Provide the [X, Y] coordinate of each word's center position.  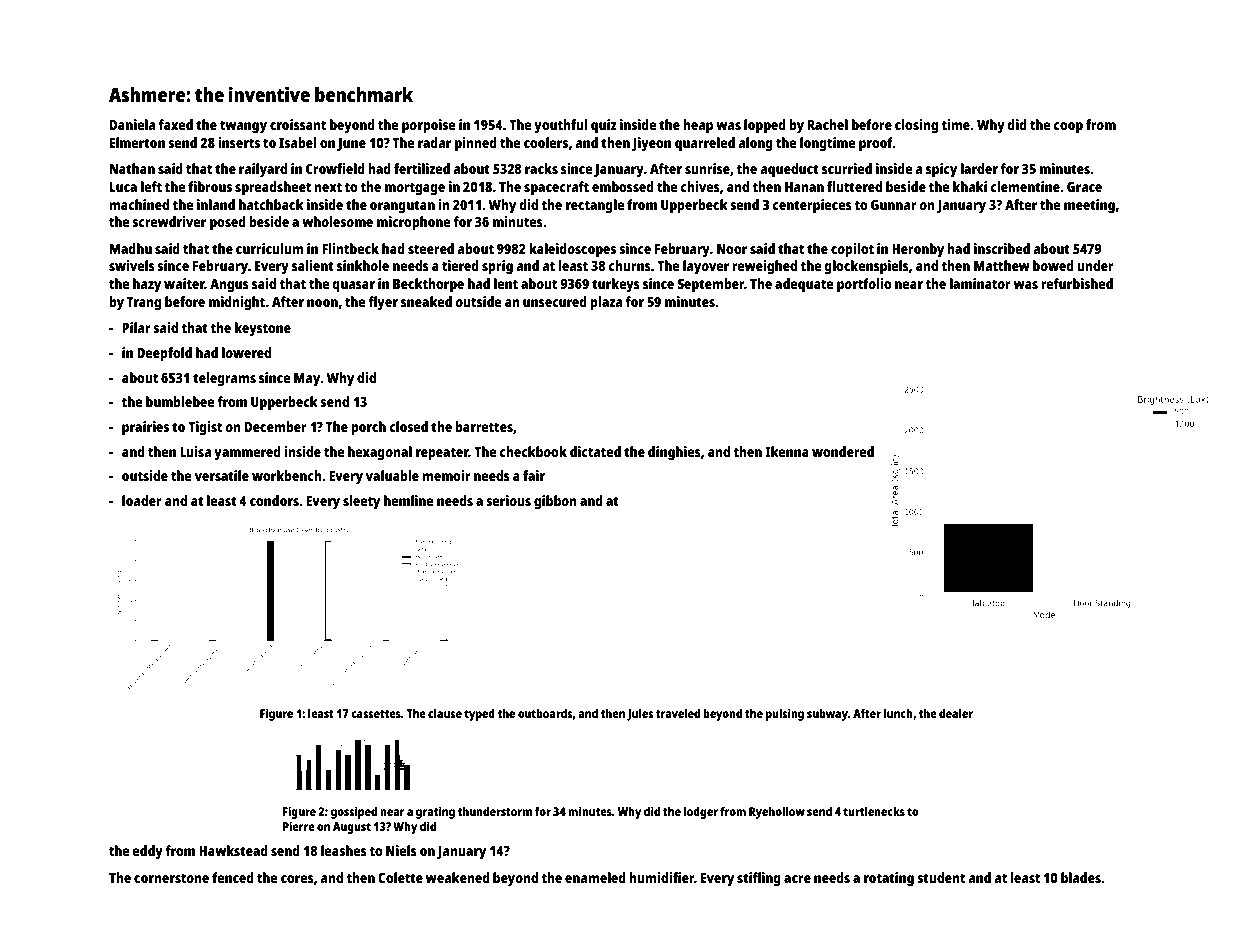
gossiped [354, 812]
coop [1068, 128]
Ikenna [787, 451]
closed [408, 426]
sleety [361, 502]
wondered [843, 451]
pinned [476, 144]
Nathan [132, 168]
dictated [595, 451]
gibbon [555, 502]
